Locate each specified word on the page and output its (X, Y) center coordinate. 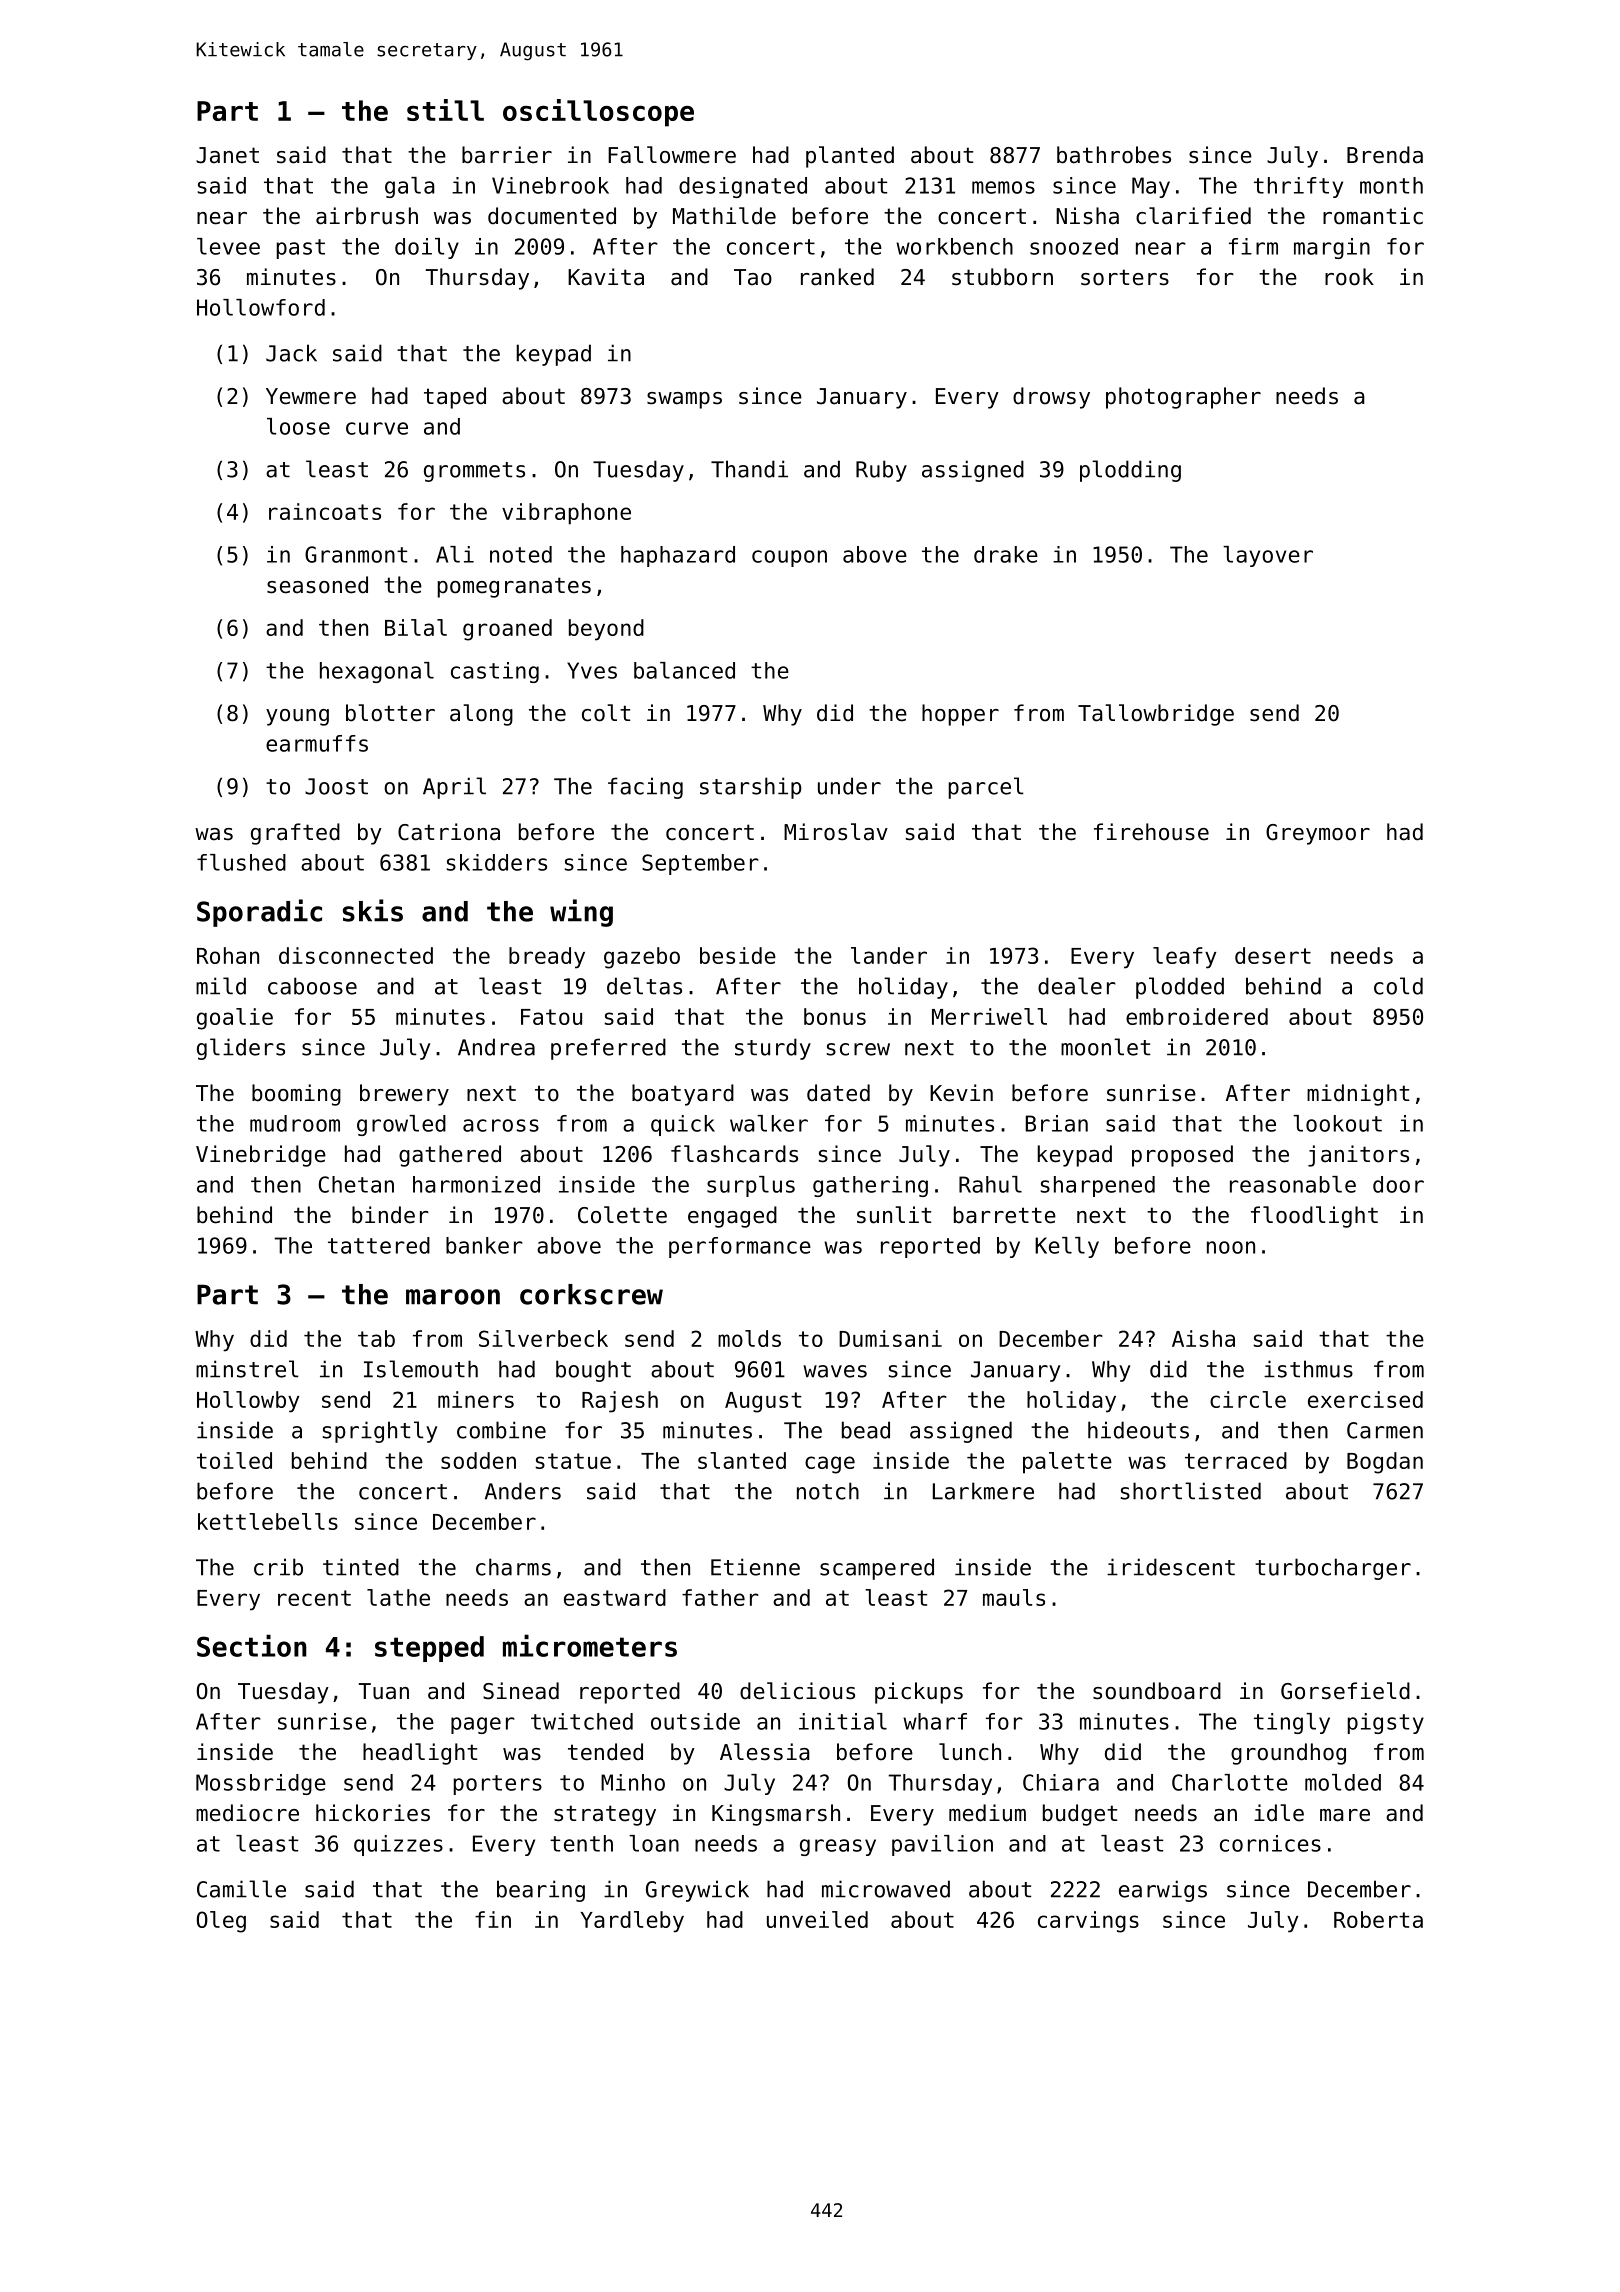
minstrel (247, 1369)
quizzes (398, 1845)
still (445, 110)
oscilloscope (598, 113)
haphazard (678, 556)
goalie (235, 1019)
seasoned (317, 585)
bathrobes (1114, 155)
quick (683, 1125)
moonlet (1105, 1047)
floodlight (1314, 1217)
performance (740, 1247)
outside (695, 1721)
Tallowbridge (1156, 715)
